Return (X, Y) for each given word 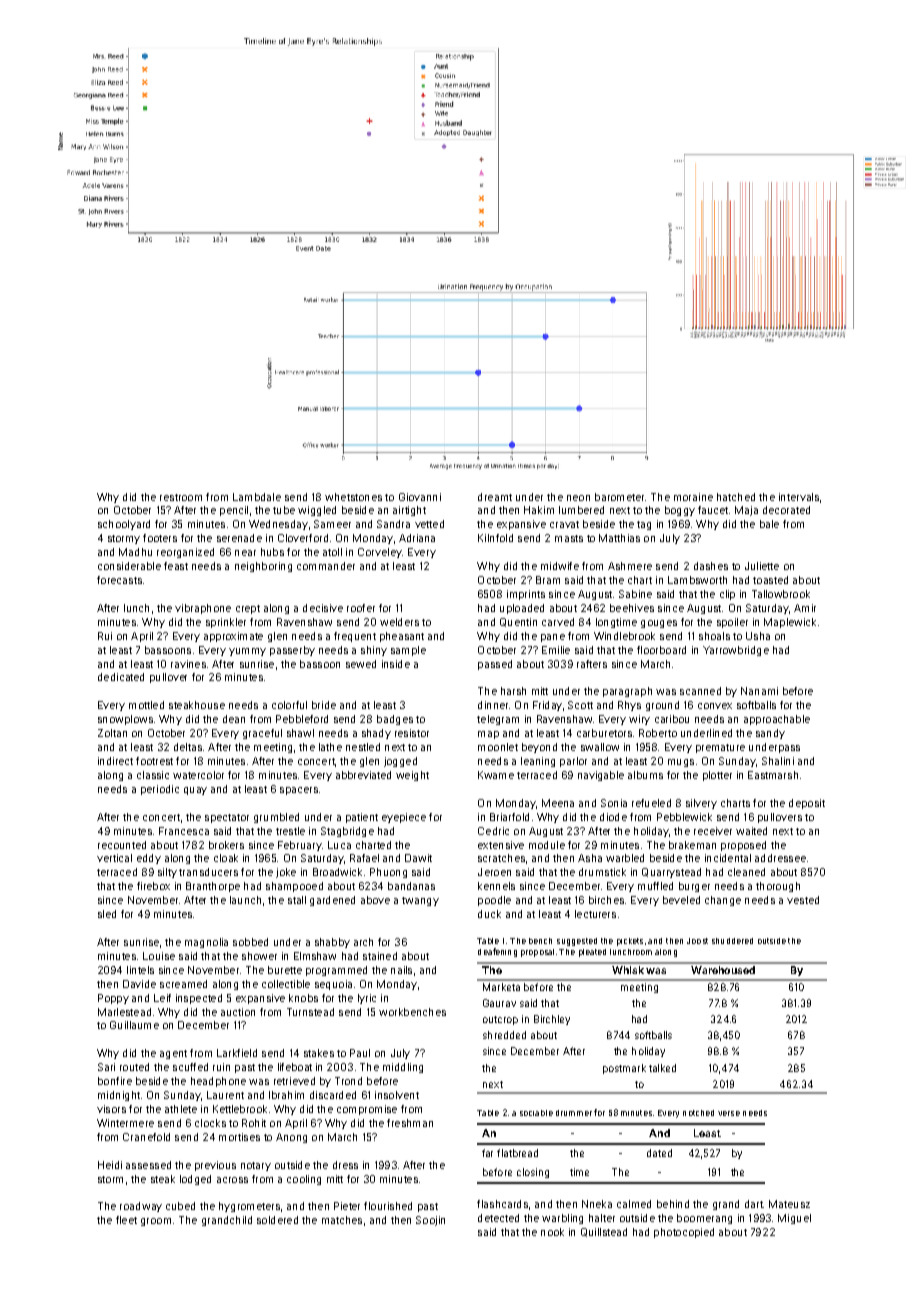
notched (698, 1113)
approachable (777, 720)
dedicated (121, 677)
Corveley (380, 553)
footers (160, 538)
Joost (697, 941)
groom (156, 1222)
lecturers (595, 914)
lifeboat (295, 1067)
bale (769, 524)
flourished (388, 1206)
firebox (153, 886)
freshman (410, 1123)
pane (553, 638)
